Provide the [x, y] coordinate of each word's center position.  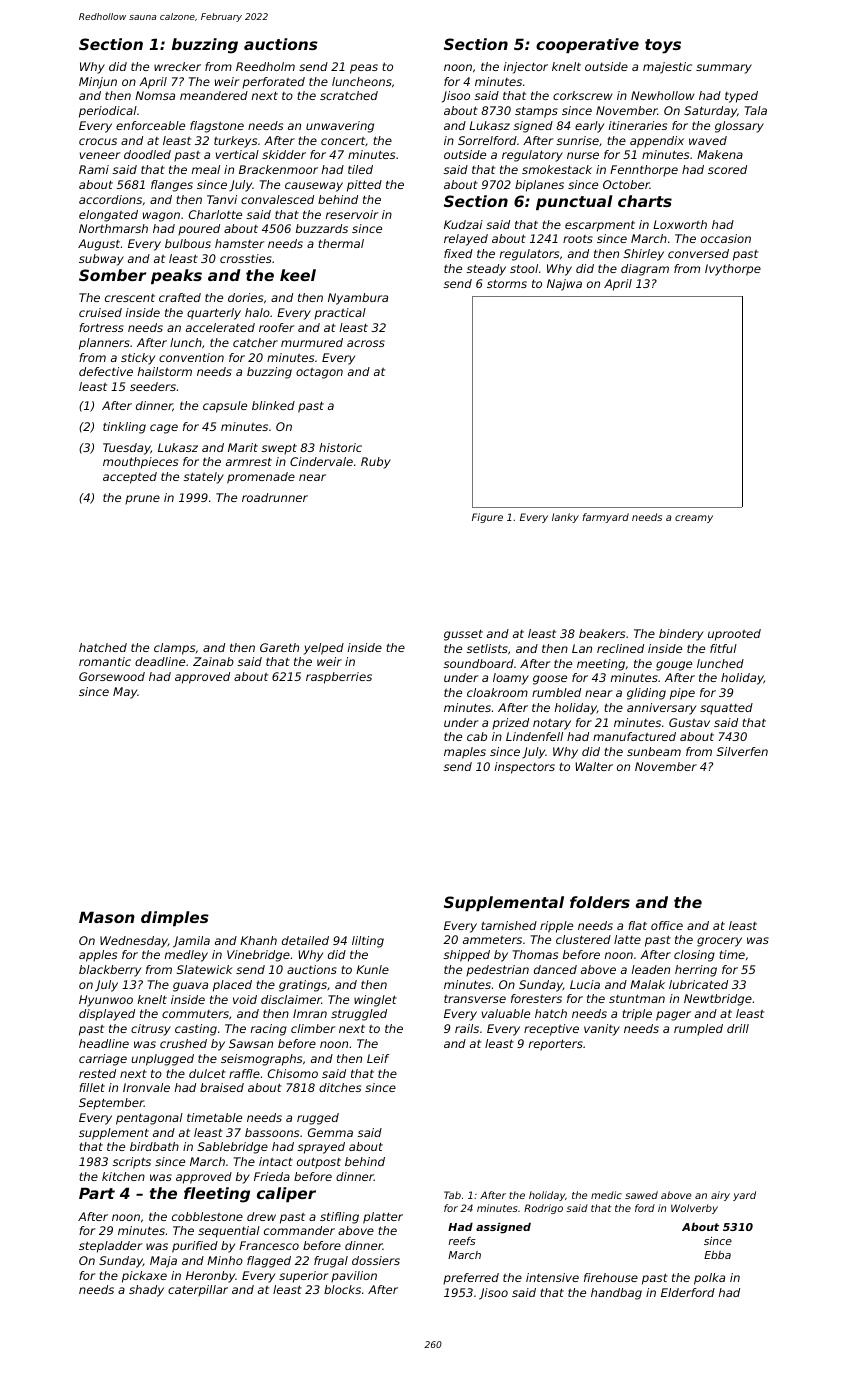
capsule [225, 407]
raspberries [339, 678]
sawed [641, 1195]
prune [142, 500]
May [125, 693]
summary [724, 69]
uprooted [734, 635]
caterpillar [198, 1291]
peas [364, 69]
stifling [339, 1218]
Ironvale [146, 1087]
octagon [319, 373]
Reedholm [265, 66]
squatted [726, 709]
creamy [694, 519]
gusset [463, 635]
